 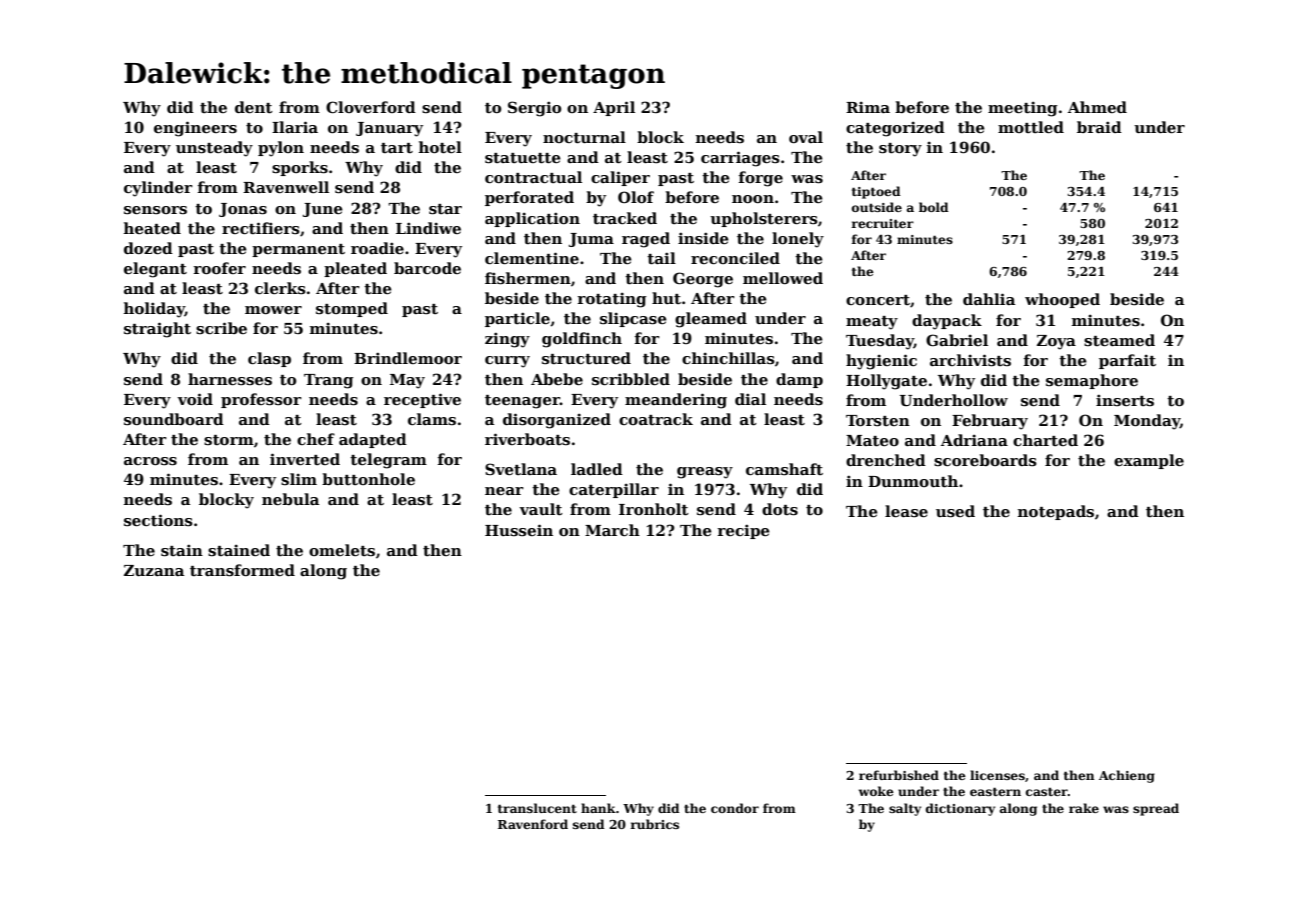 What do you see at coordinates (261, 400) in the page?
I see `professor` at bounding box center [261, 400].
